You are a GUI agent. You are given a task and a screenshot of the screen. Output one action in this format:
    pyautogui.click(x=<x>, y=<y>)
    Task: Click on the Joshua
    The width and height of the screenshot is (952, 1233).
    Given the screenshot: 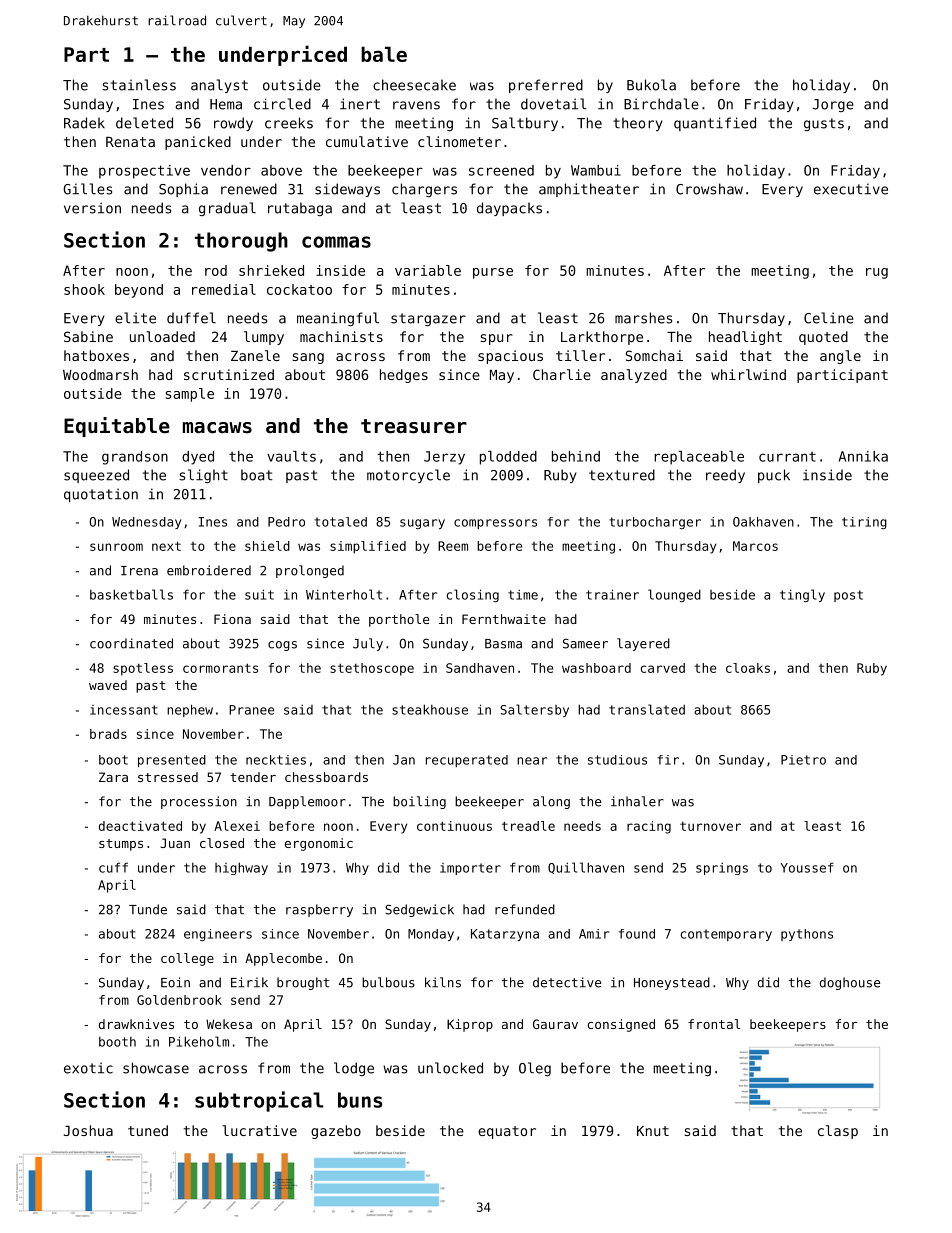 What is the action you would take?
    pyautogui.click(x=88, y=1130)
